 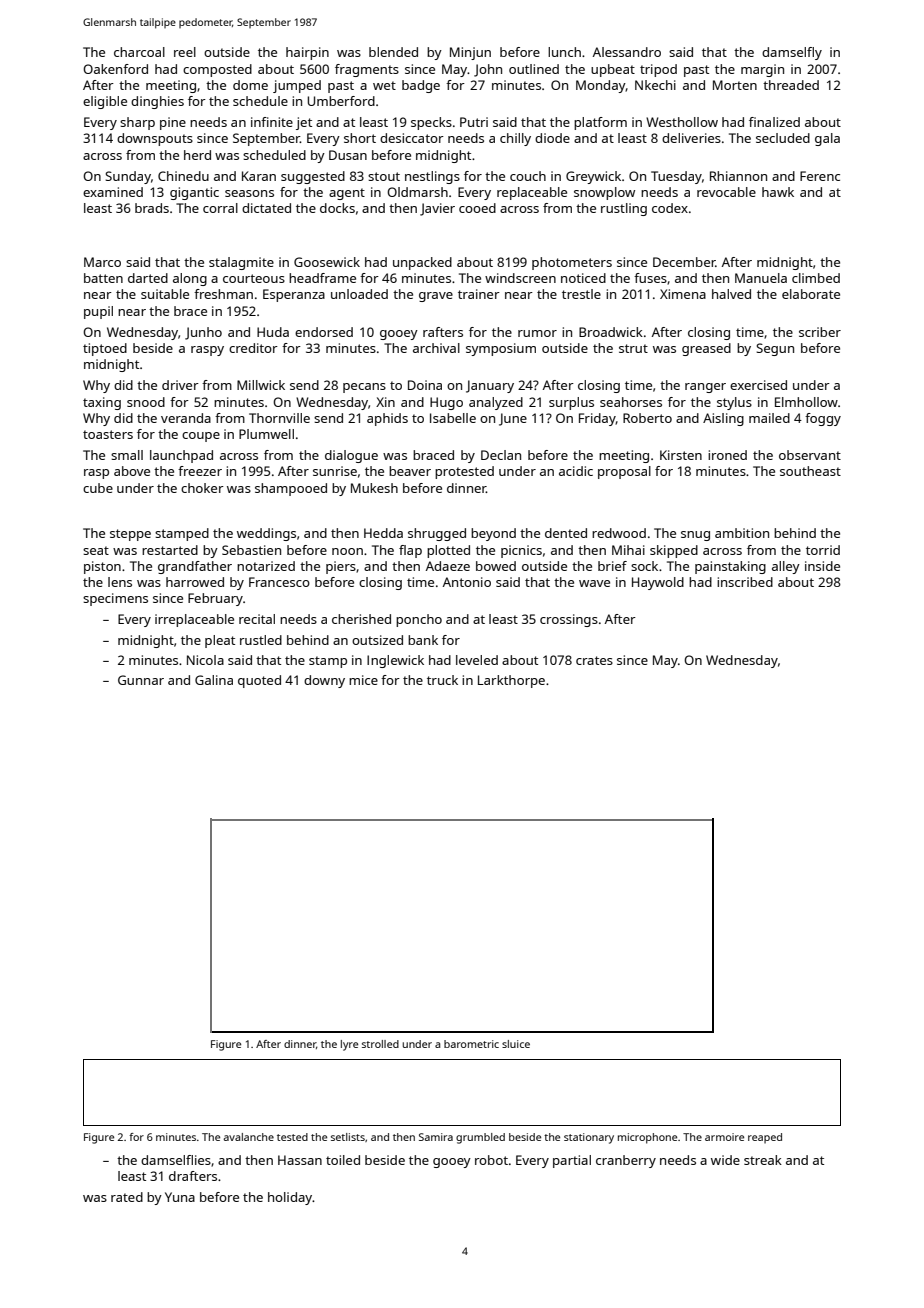 What do you see at coordinates (792, 53) in the screenshot?
I see `damselfly` at bounding box center [792, 53].
